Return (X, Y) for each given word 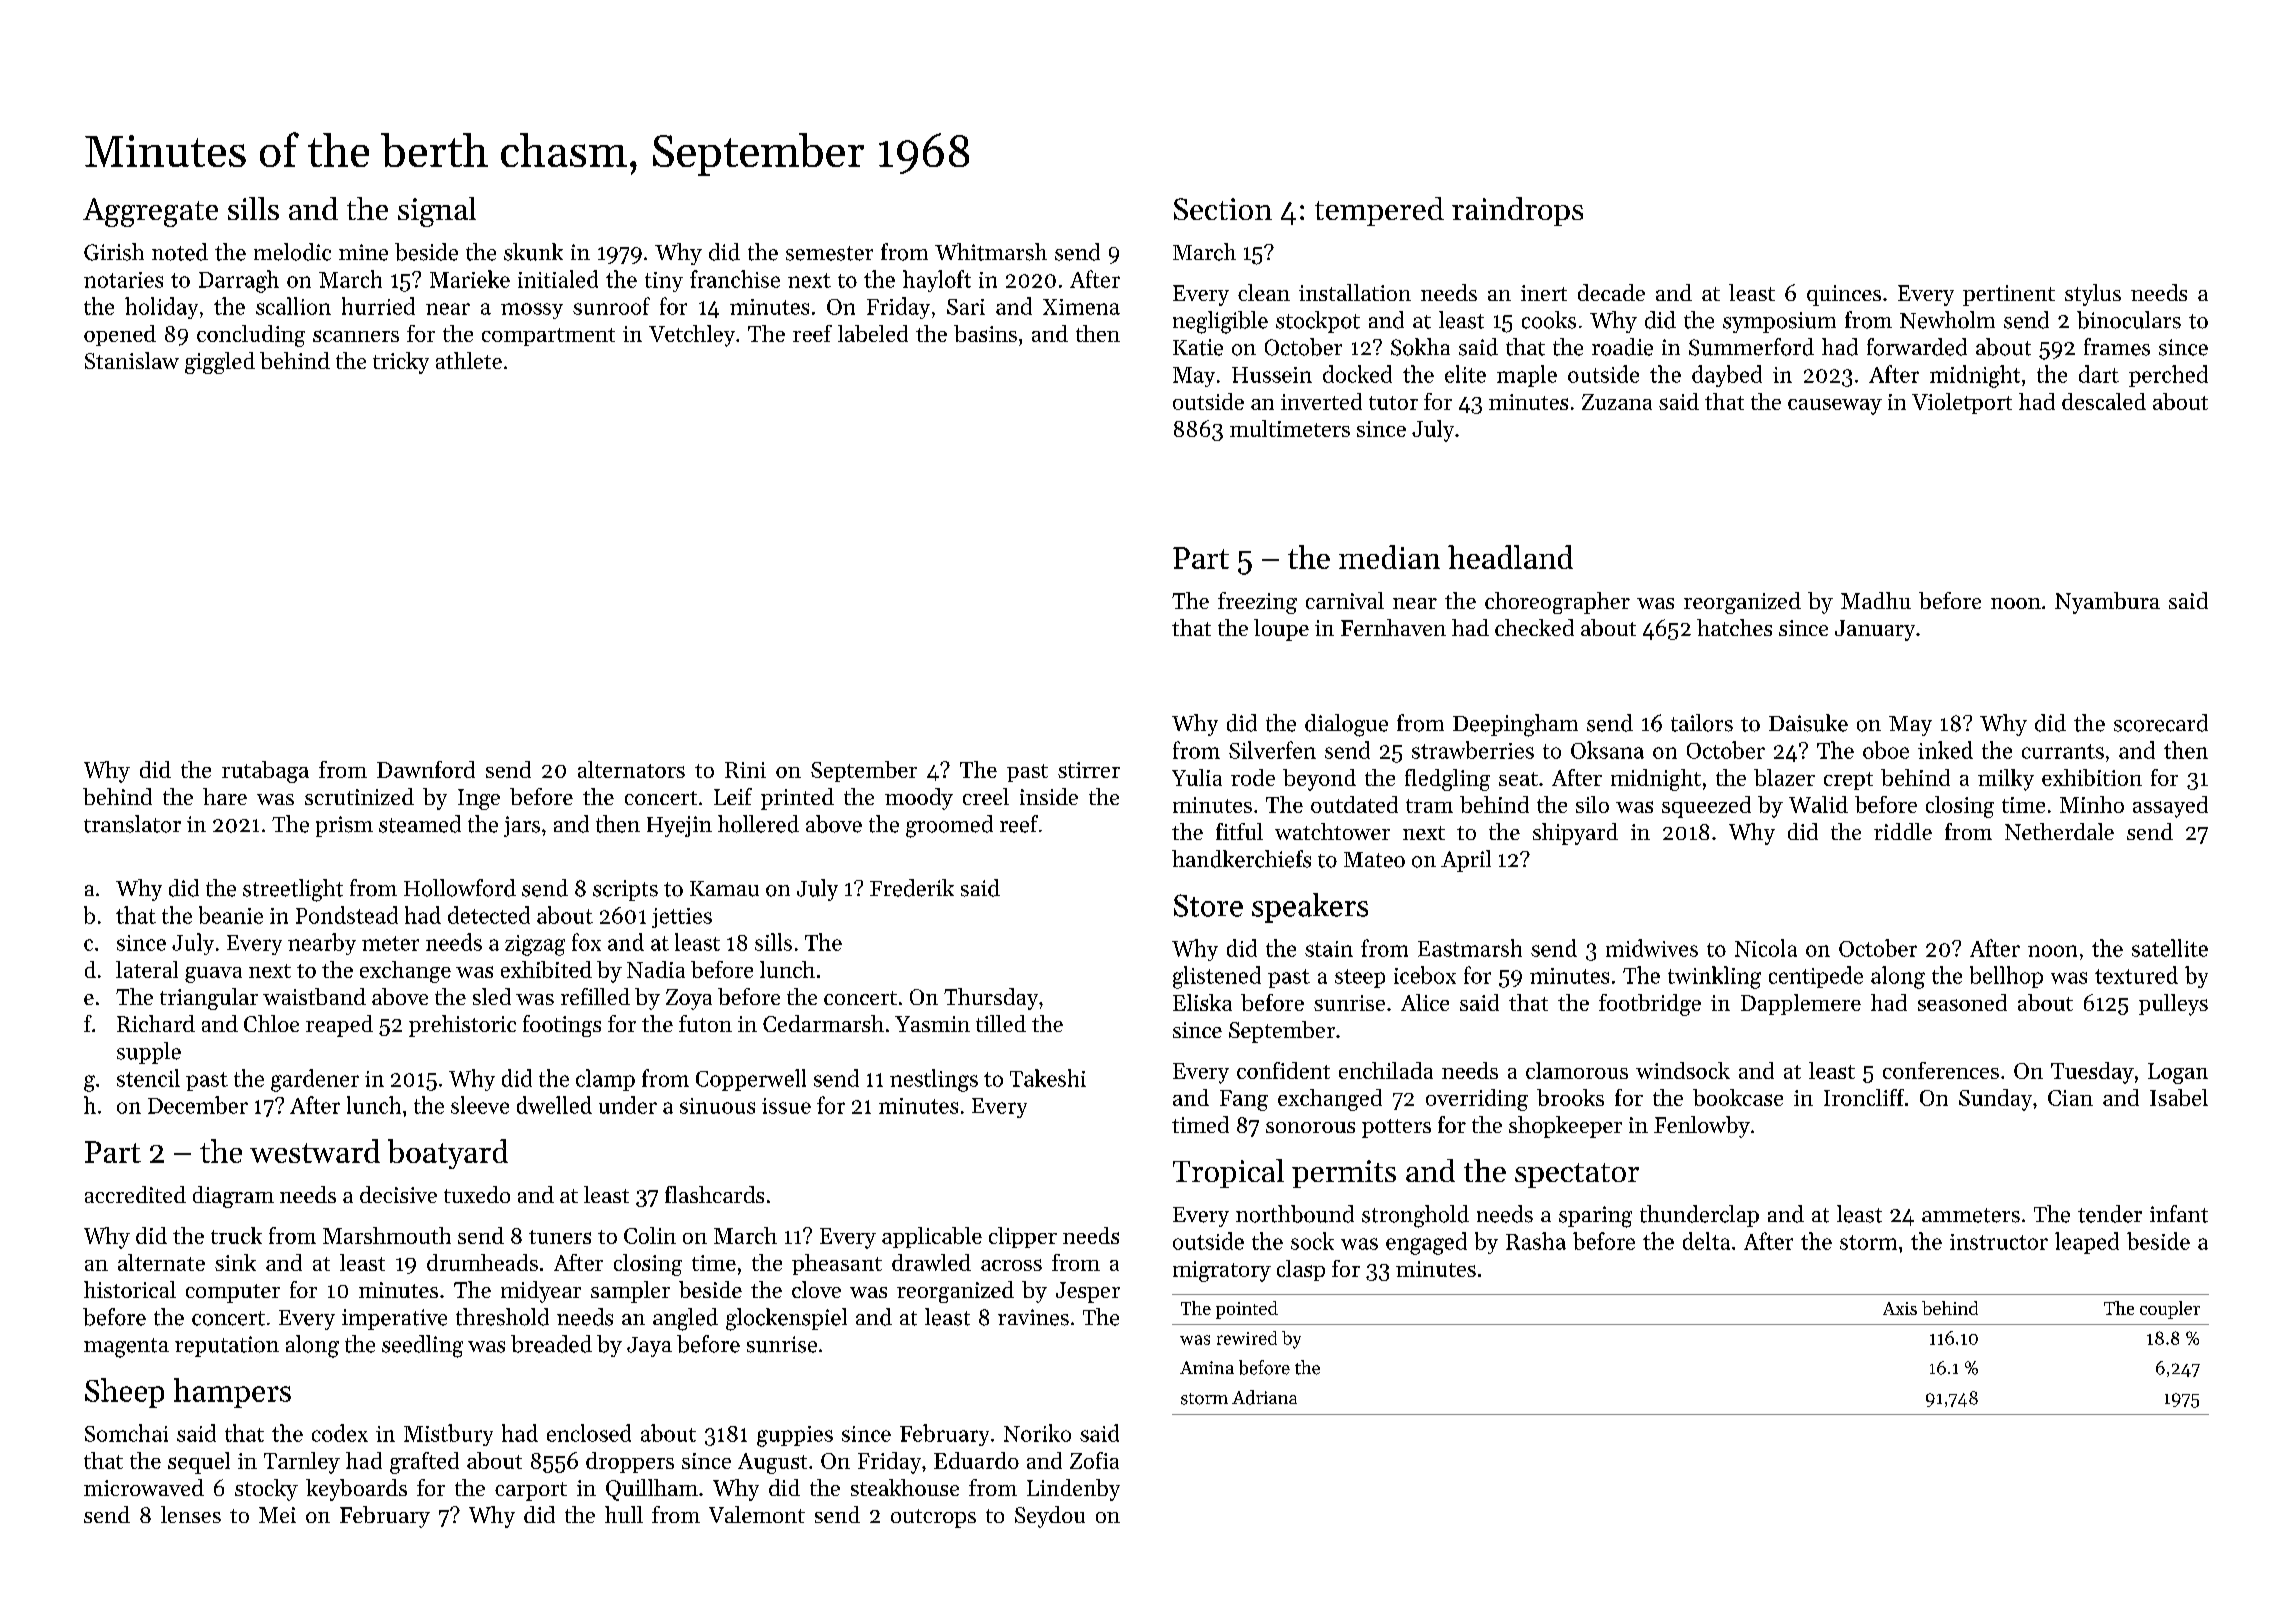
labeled (873, 333)
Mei (277, 1515)
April (1466, 861)
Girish (114, 252)
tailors (1702, 723)
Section (1223, 209)
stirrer (1089, 770)
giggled (220, 363)
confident (1283, 1070)
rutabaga (265, 772)
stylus (2093, 295)
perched (2168, 376)
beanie (231, 915)
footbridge (1650, 1005)
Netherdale (2059, 831)
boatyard (448, 1154)
